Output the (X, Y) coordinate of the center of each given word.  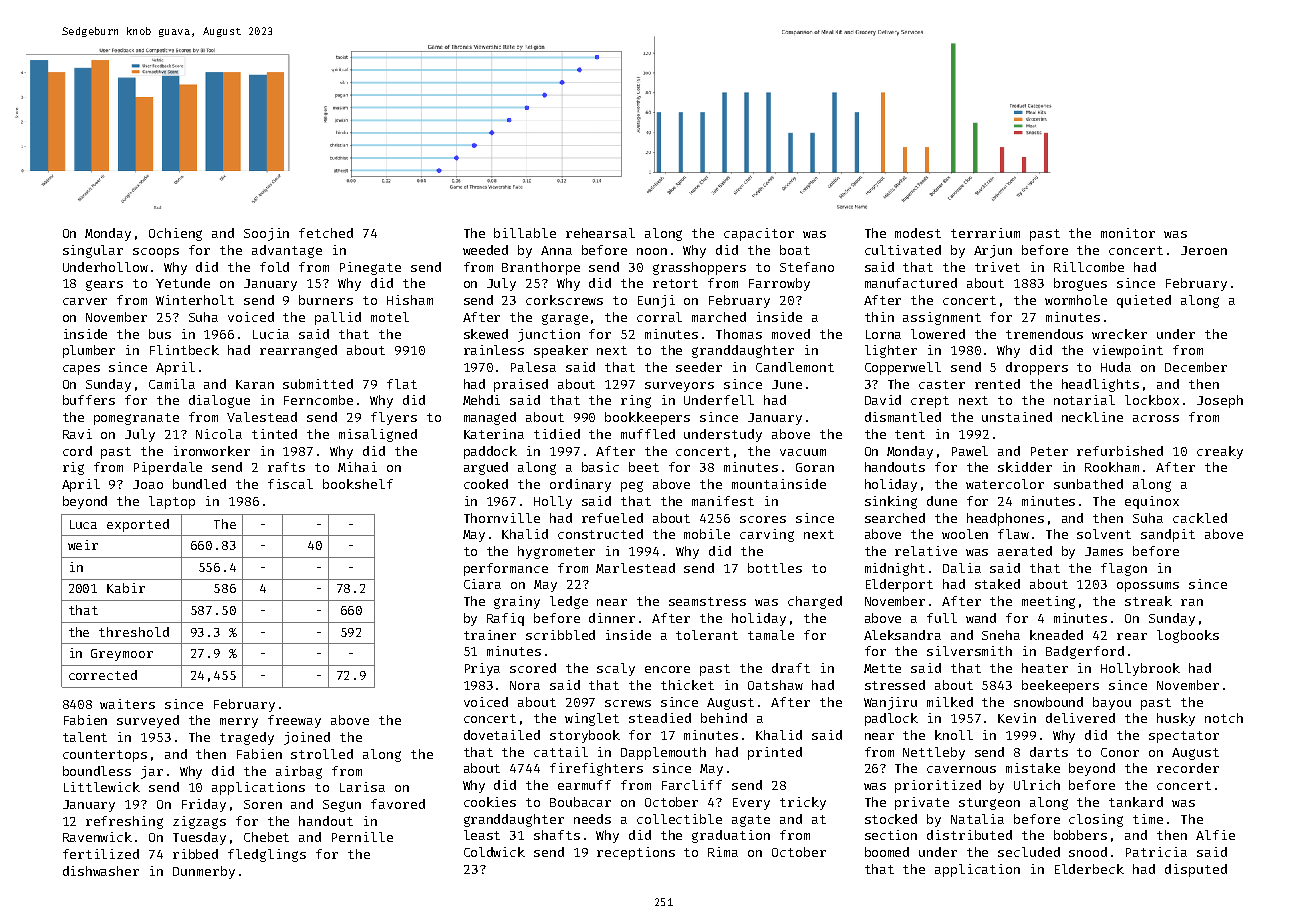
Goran (815, 467)
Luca (83, 524)
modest (918, 233)
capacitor (759, 234)
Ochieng (175, 234)
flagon (1124, 569)
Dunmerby (204, 872)
